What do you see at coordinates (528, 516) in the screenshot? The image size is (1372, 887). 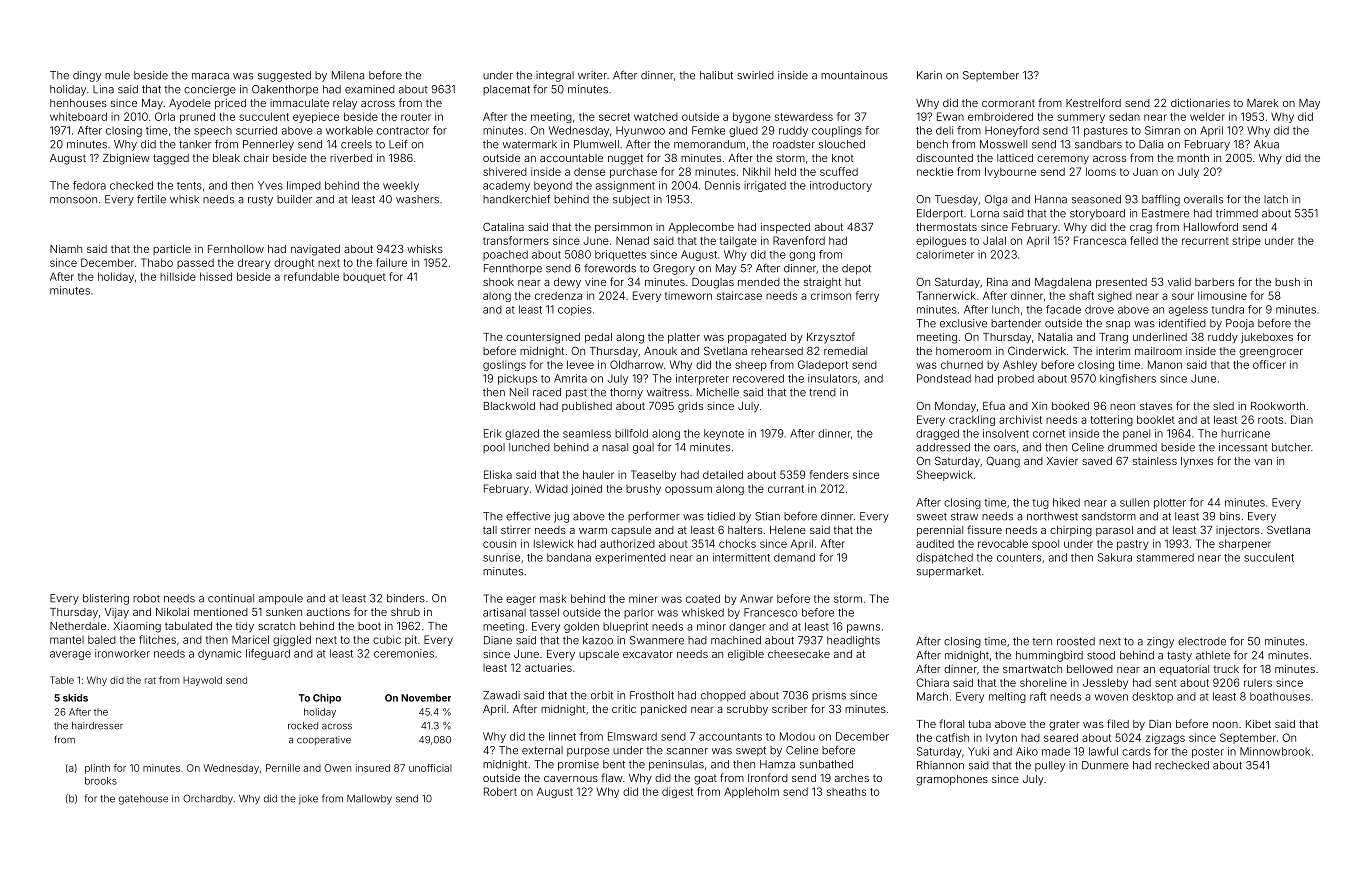 I see `effective` at bounding box center [528, 516].
